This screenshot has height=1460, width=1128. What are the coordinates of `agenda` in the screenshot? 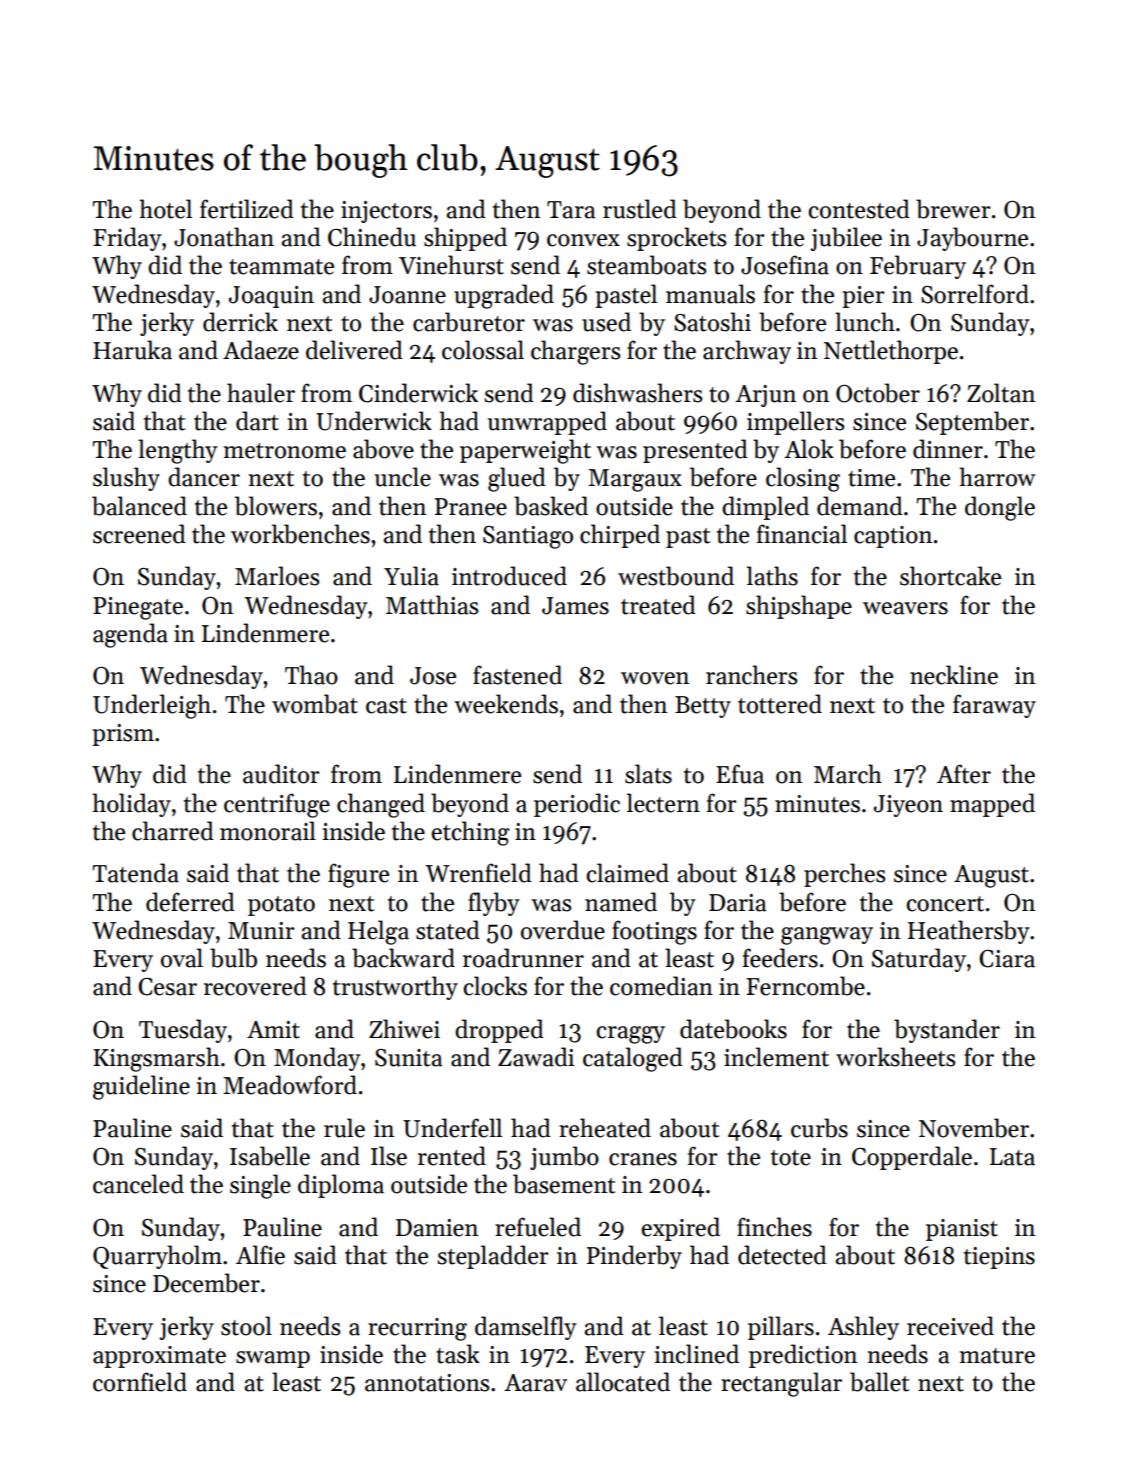 It's located at (130, 635).
